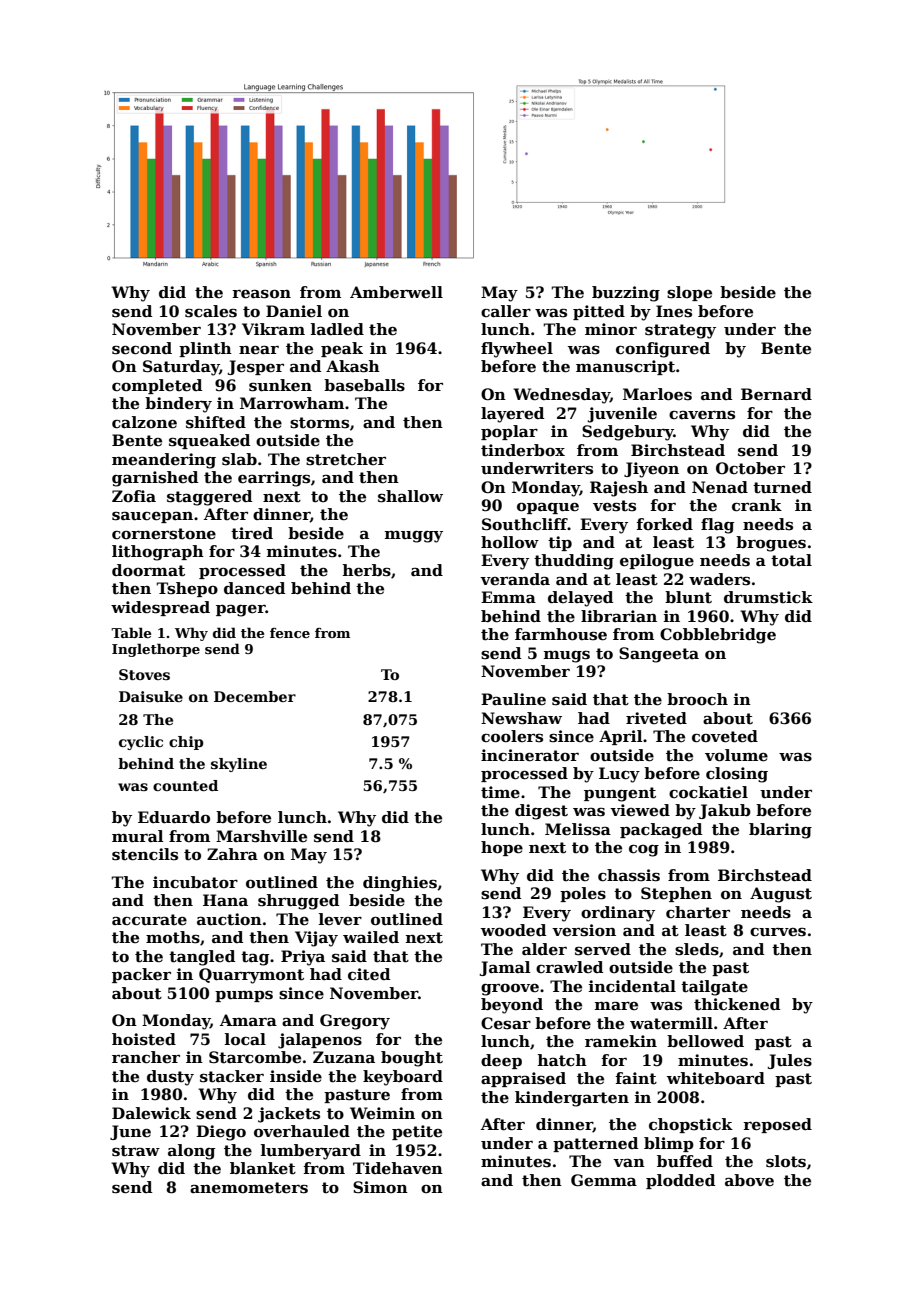 The image size is (924, 1308). I want to click on coveted, so click(725, 736).
